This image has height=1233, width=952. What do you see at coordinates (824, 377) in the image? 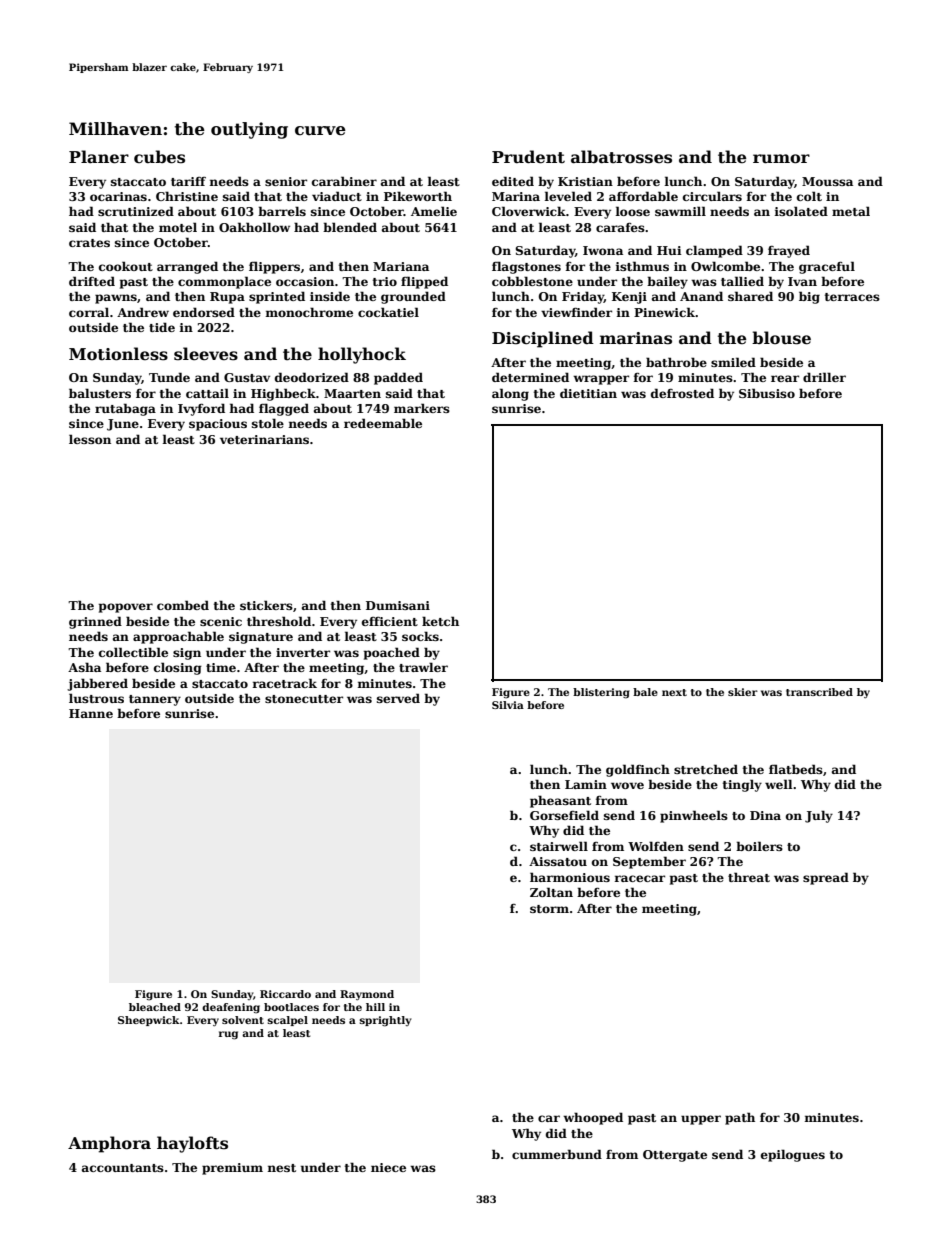
I see `driller` at bounding box center [824, 377].
